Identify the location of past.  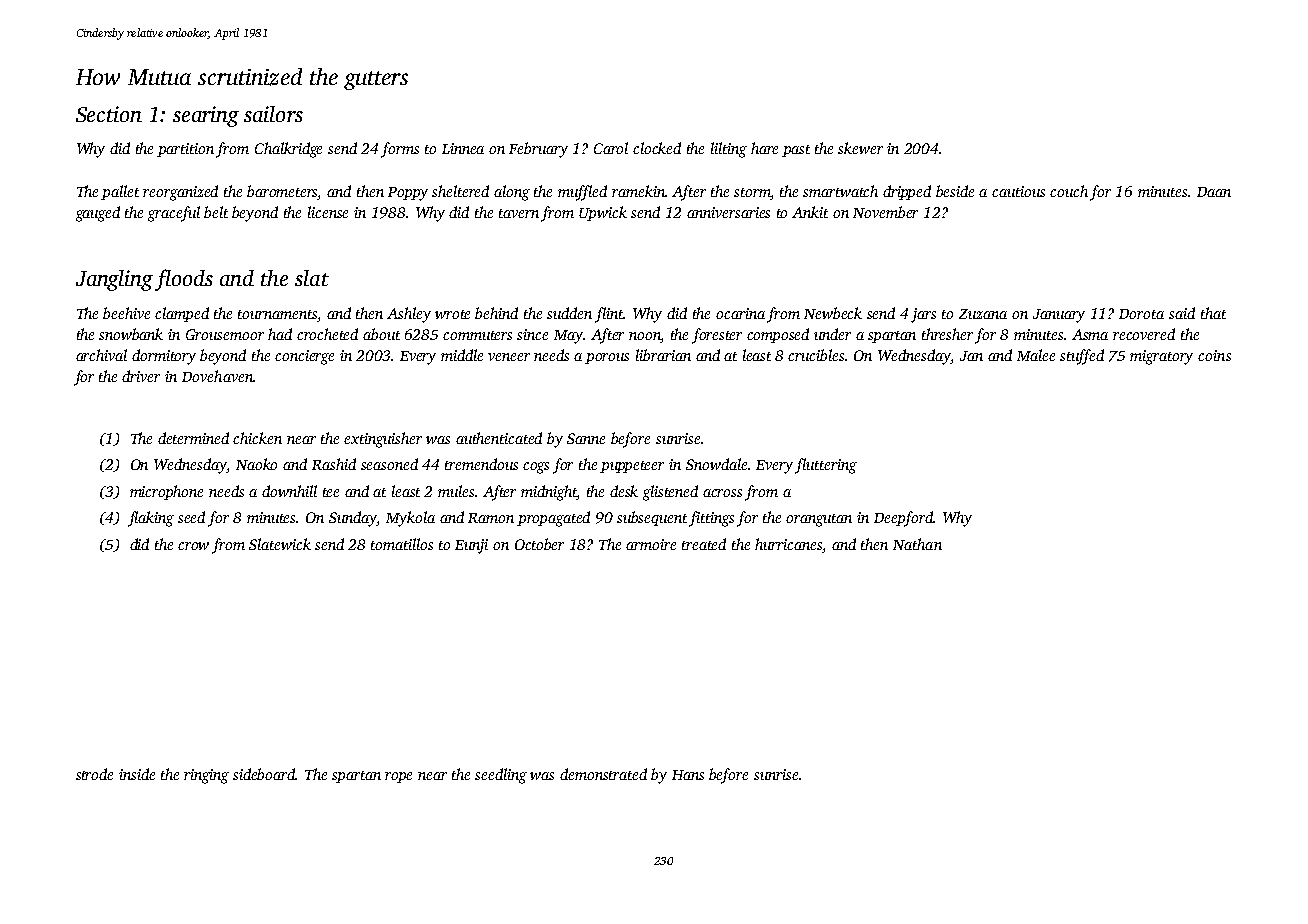
(796, 151).
